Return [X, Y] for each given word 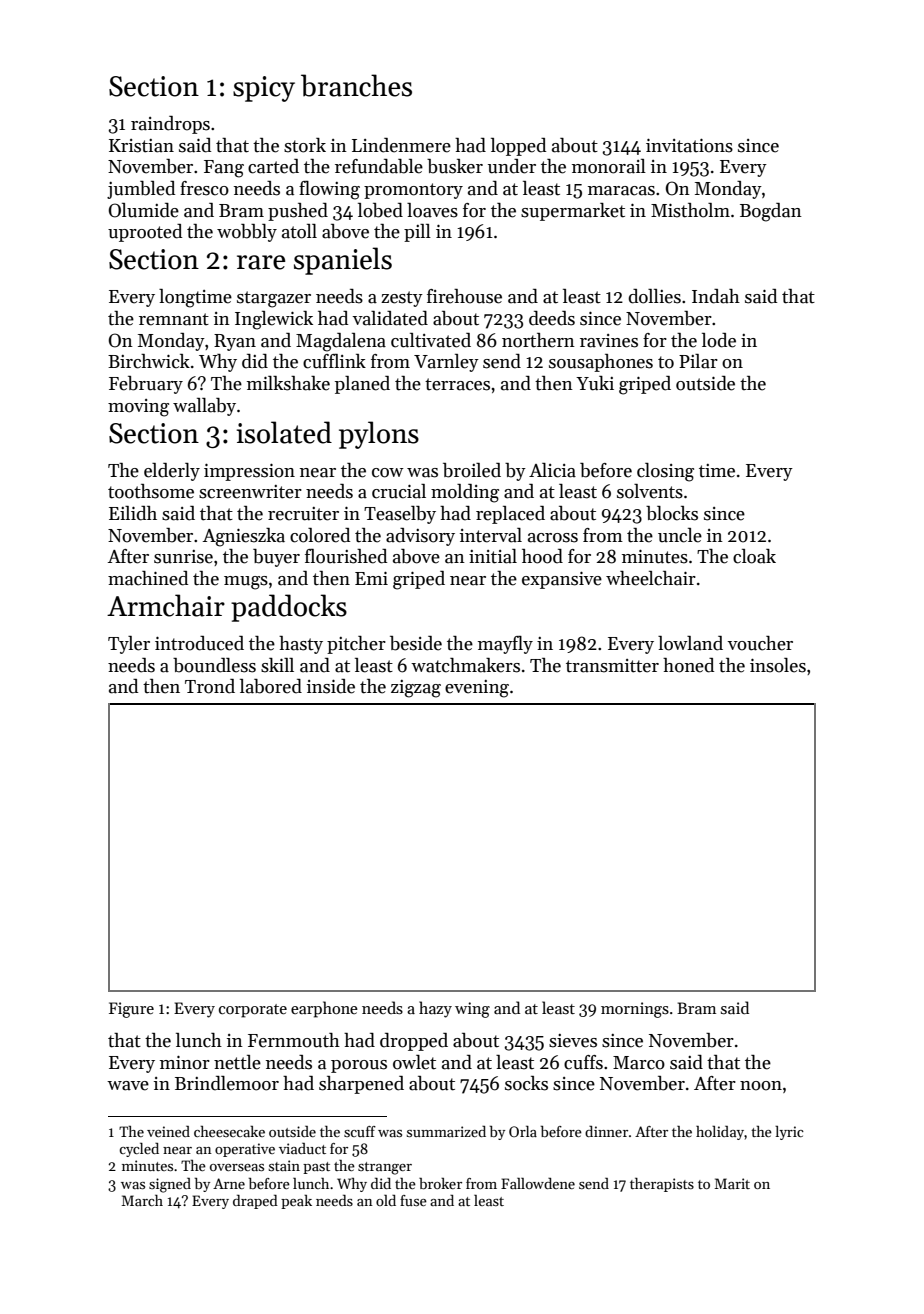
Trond [210, 686]
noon [761, 1086]
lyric [789, 1133]
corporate [253, 1011]
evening [477, 689]
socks [526, 1083]
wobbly [247, 233]
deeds [552, 318]
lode [719, 340]
